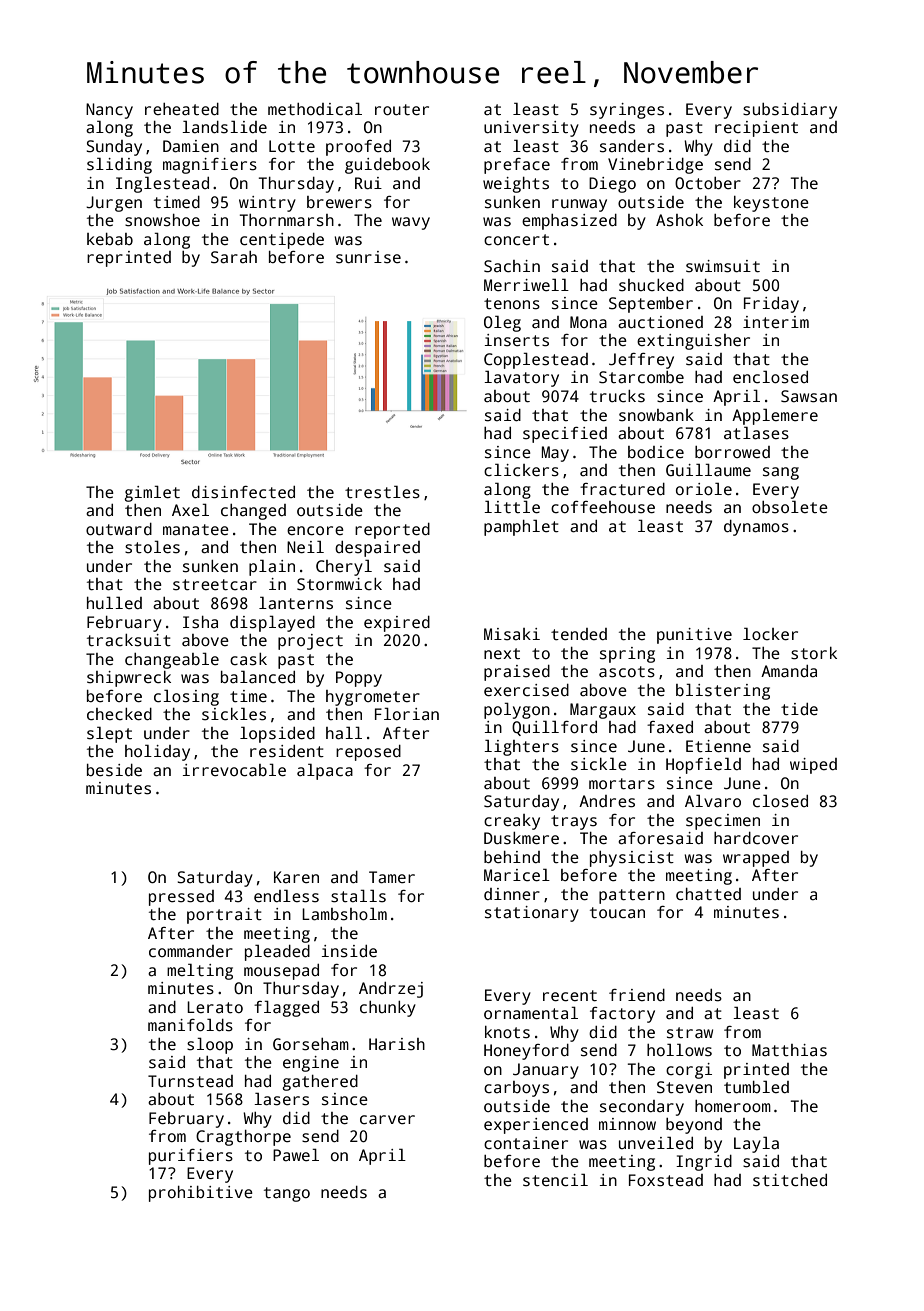  I want to click on extinguisher, so click(693, 342).
